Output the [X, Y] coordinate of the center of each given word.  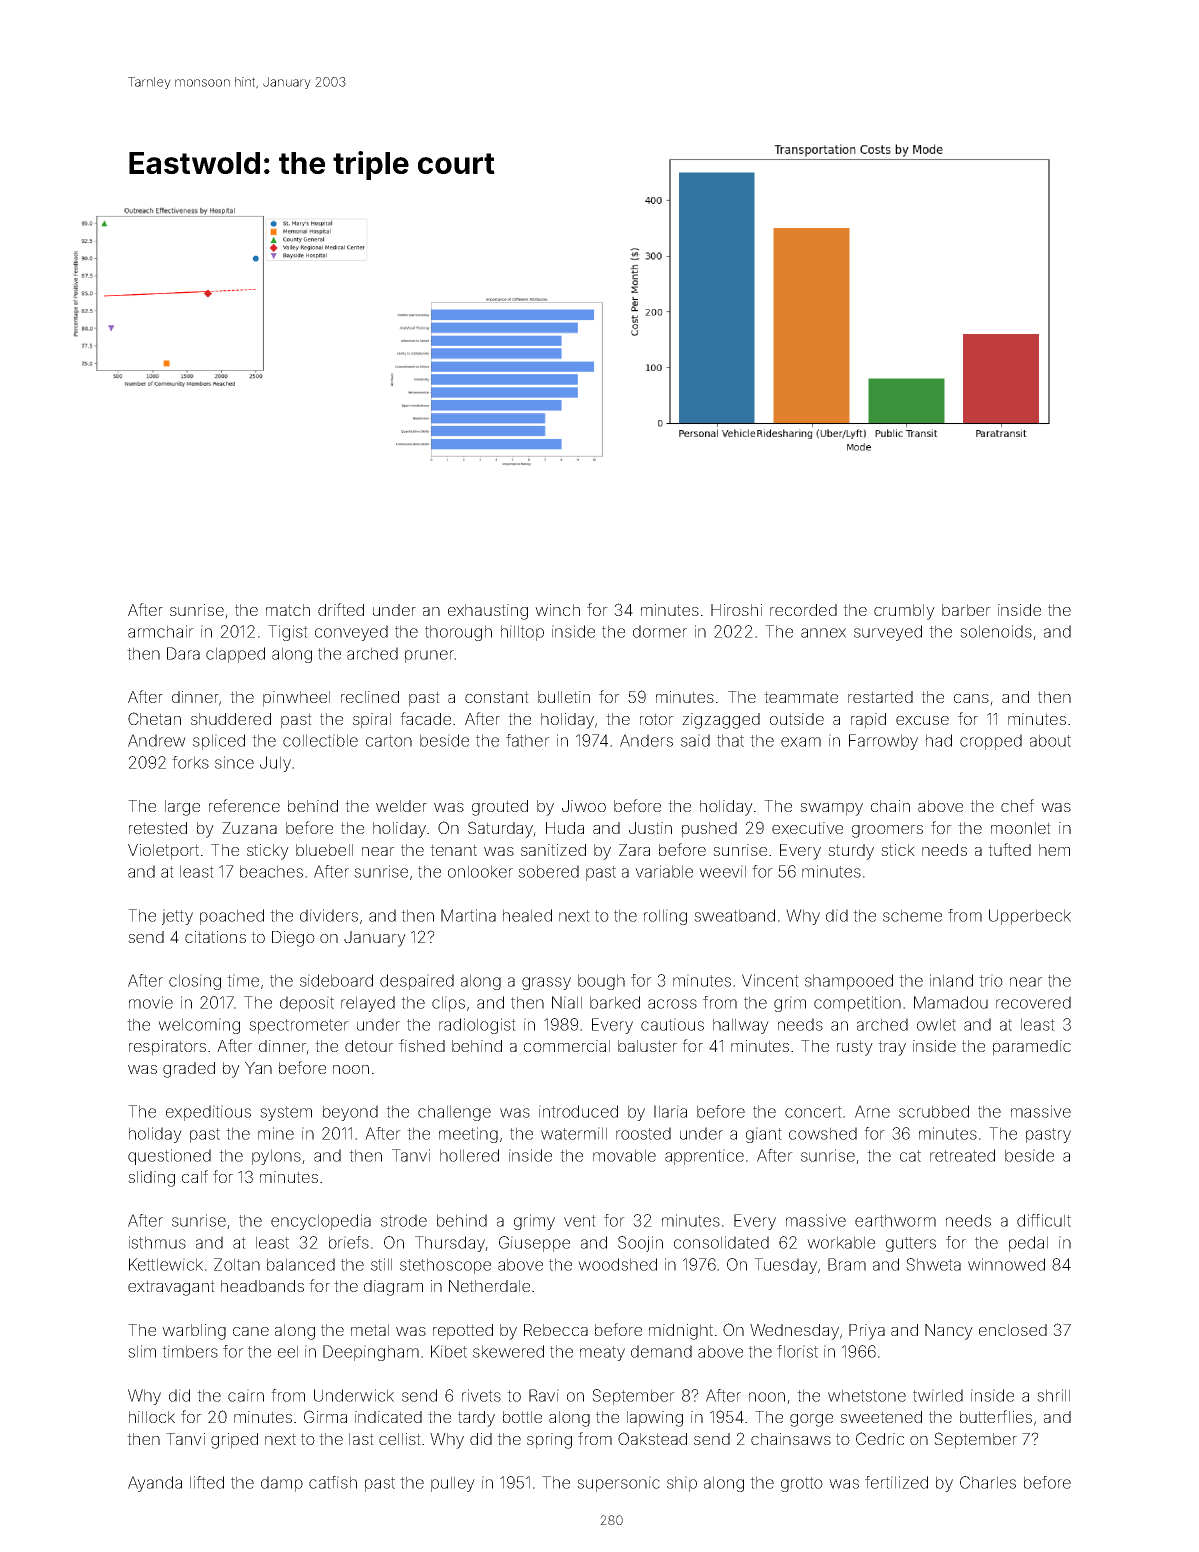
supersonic [618, 1484]
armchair [161, 631]
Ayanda [155, 1484]
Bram [847, 1264]
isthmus [157, 1242]
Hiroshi [736, 610]
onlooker [480, 871]
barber [966, 610]
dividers [329, 915]
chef [1017, 805]
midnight [681, 1332]
